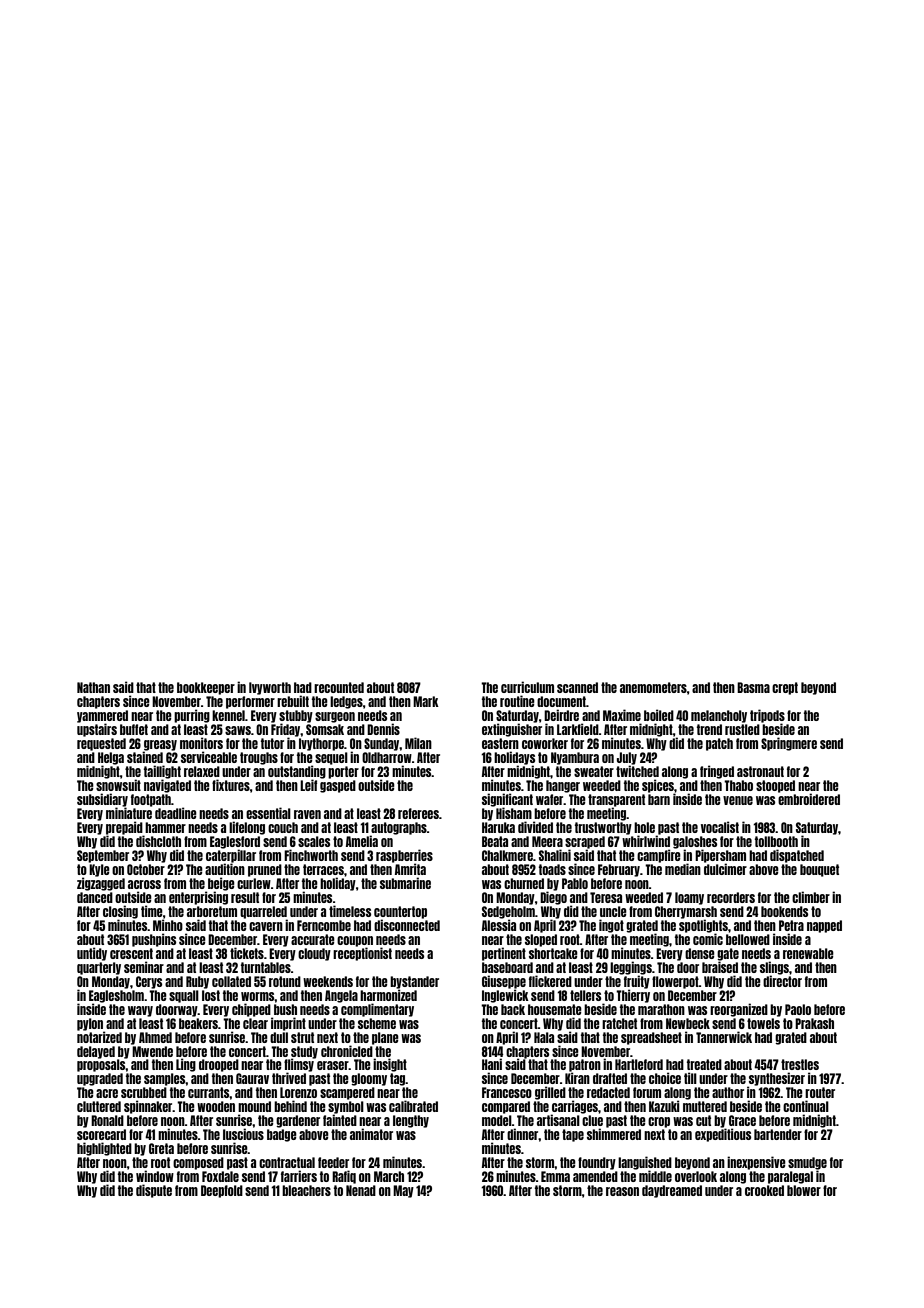  What do you see at coordinates (720, 827) in the screenshot?
I see `vocalist` at bounding box center [720, 827].
